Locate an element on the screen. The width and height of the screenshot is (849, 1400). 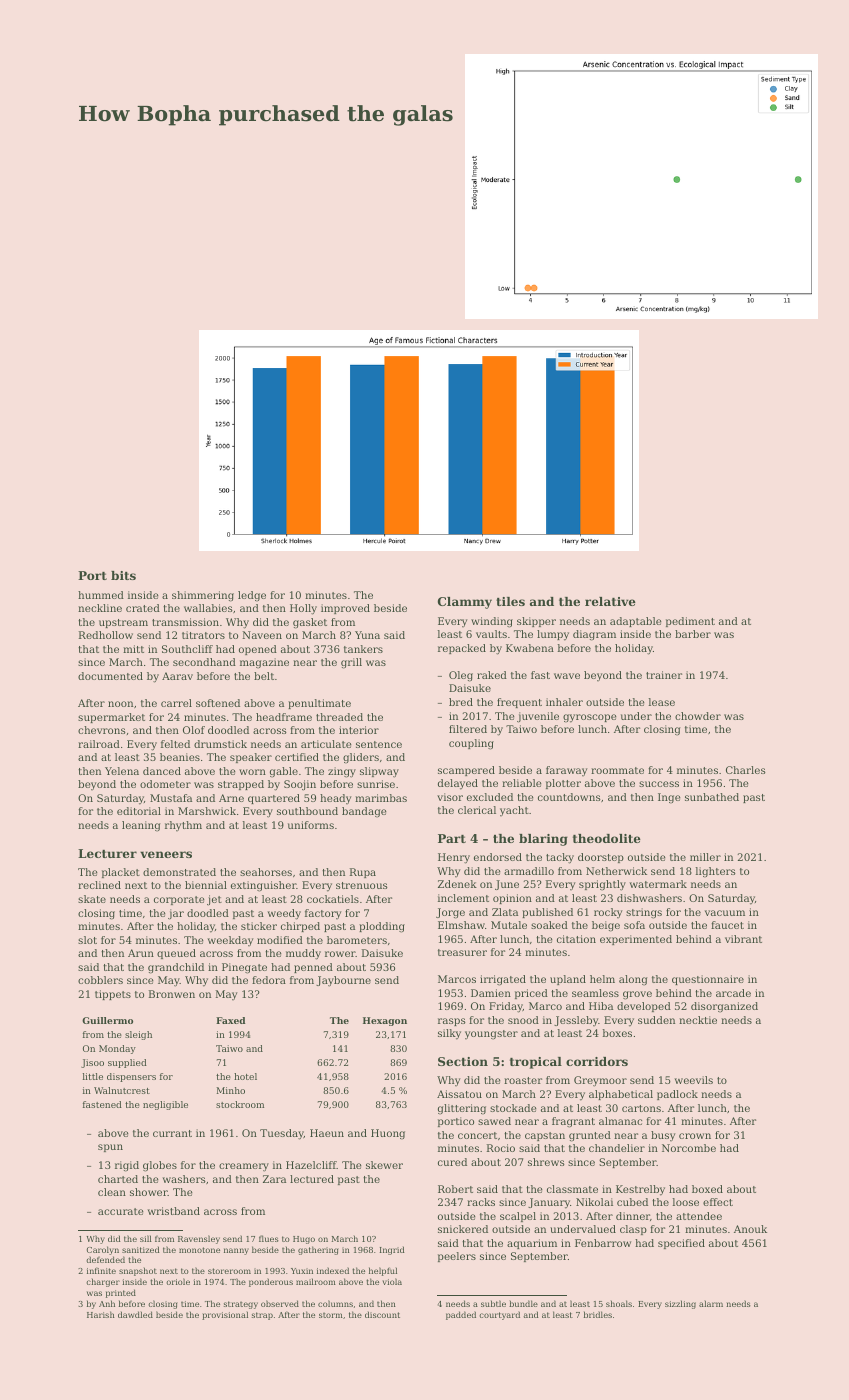
slot is located at coordinates (87, 940).
